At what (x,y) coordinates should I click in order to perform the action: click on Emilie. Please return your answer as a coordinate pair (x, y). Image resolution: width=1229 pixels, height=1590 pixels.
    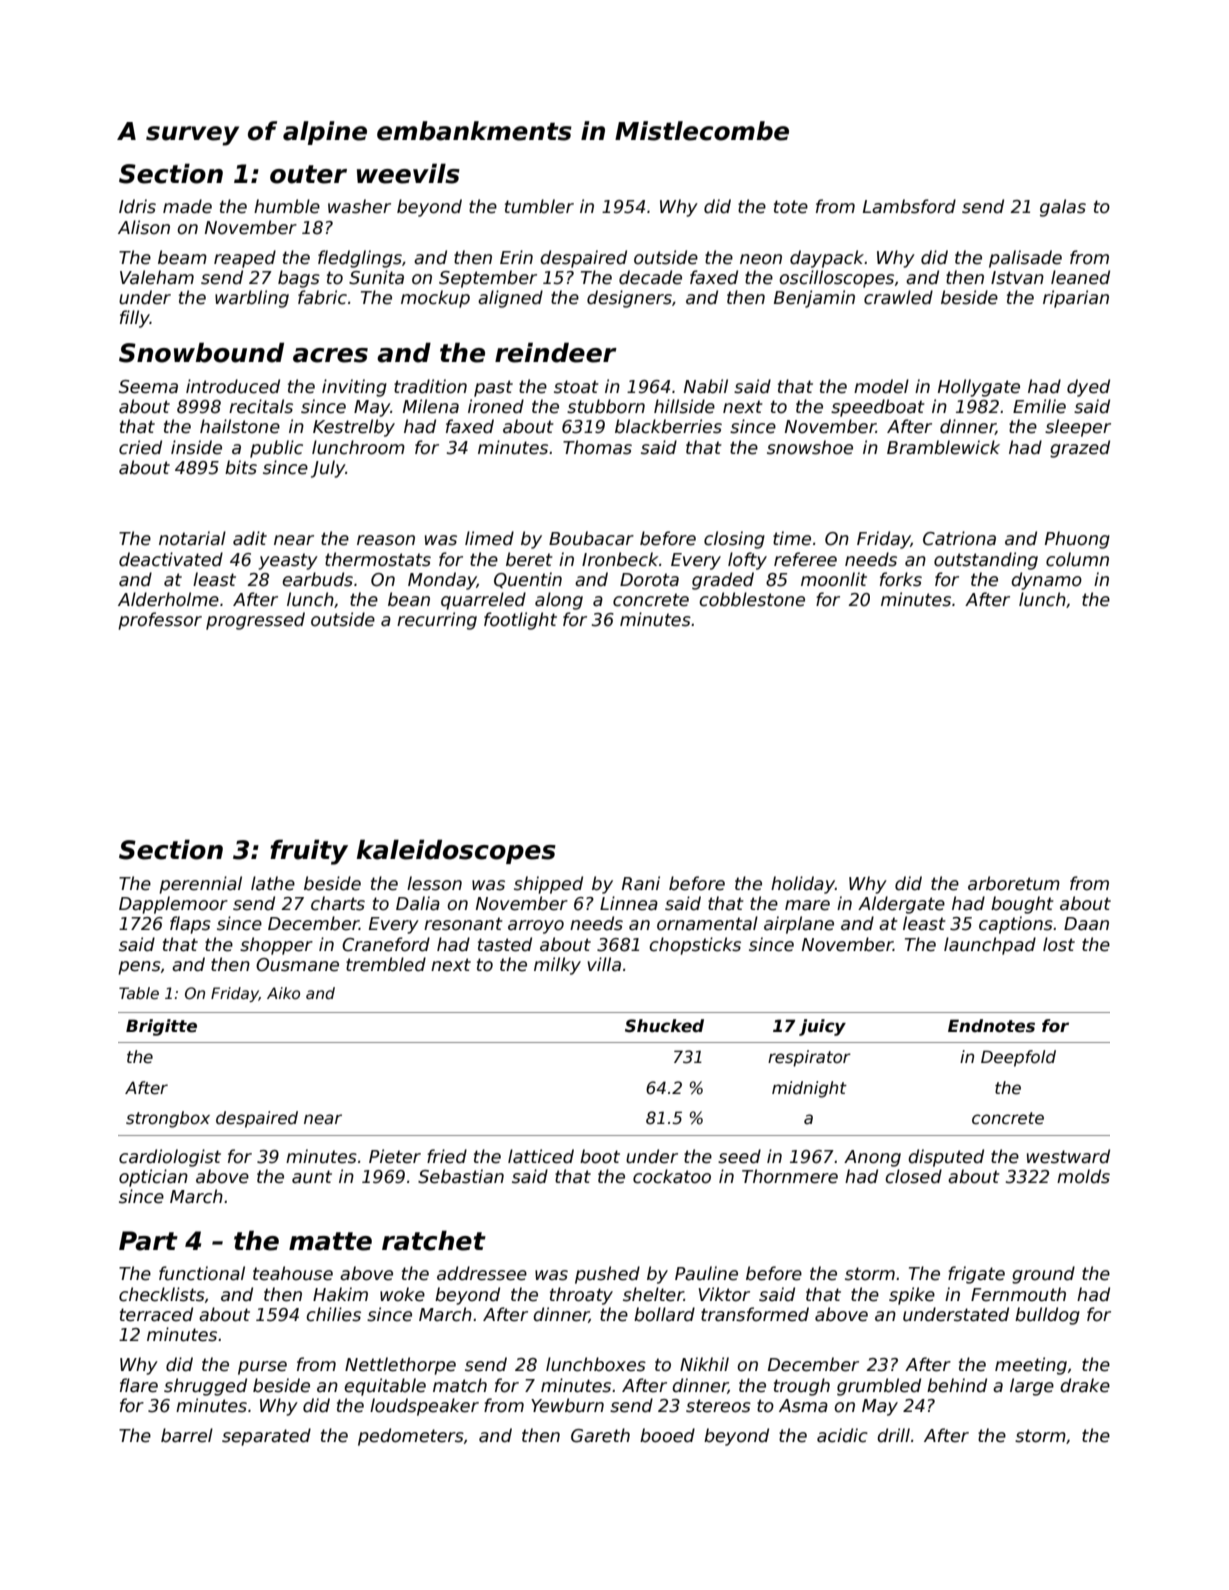
    Looking at the image, I should click on (1039, 406).
